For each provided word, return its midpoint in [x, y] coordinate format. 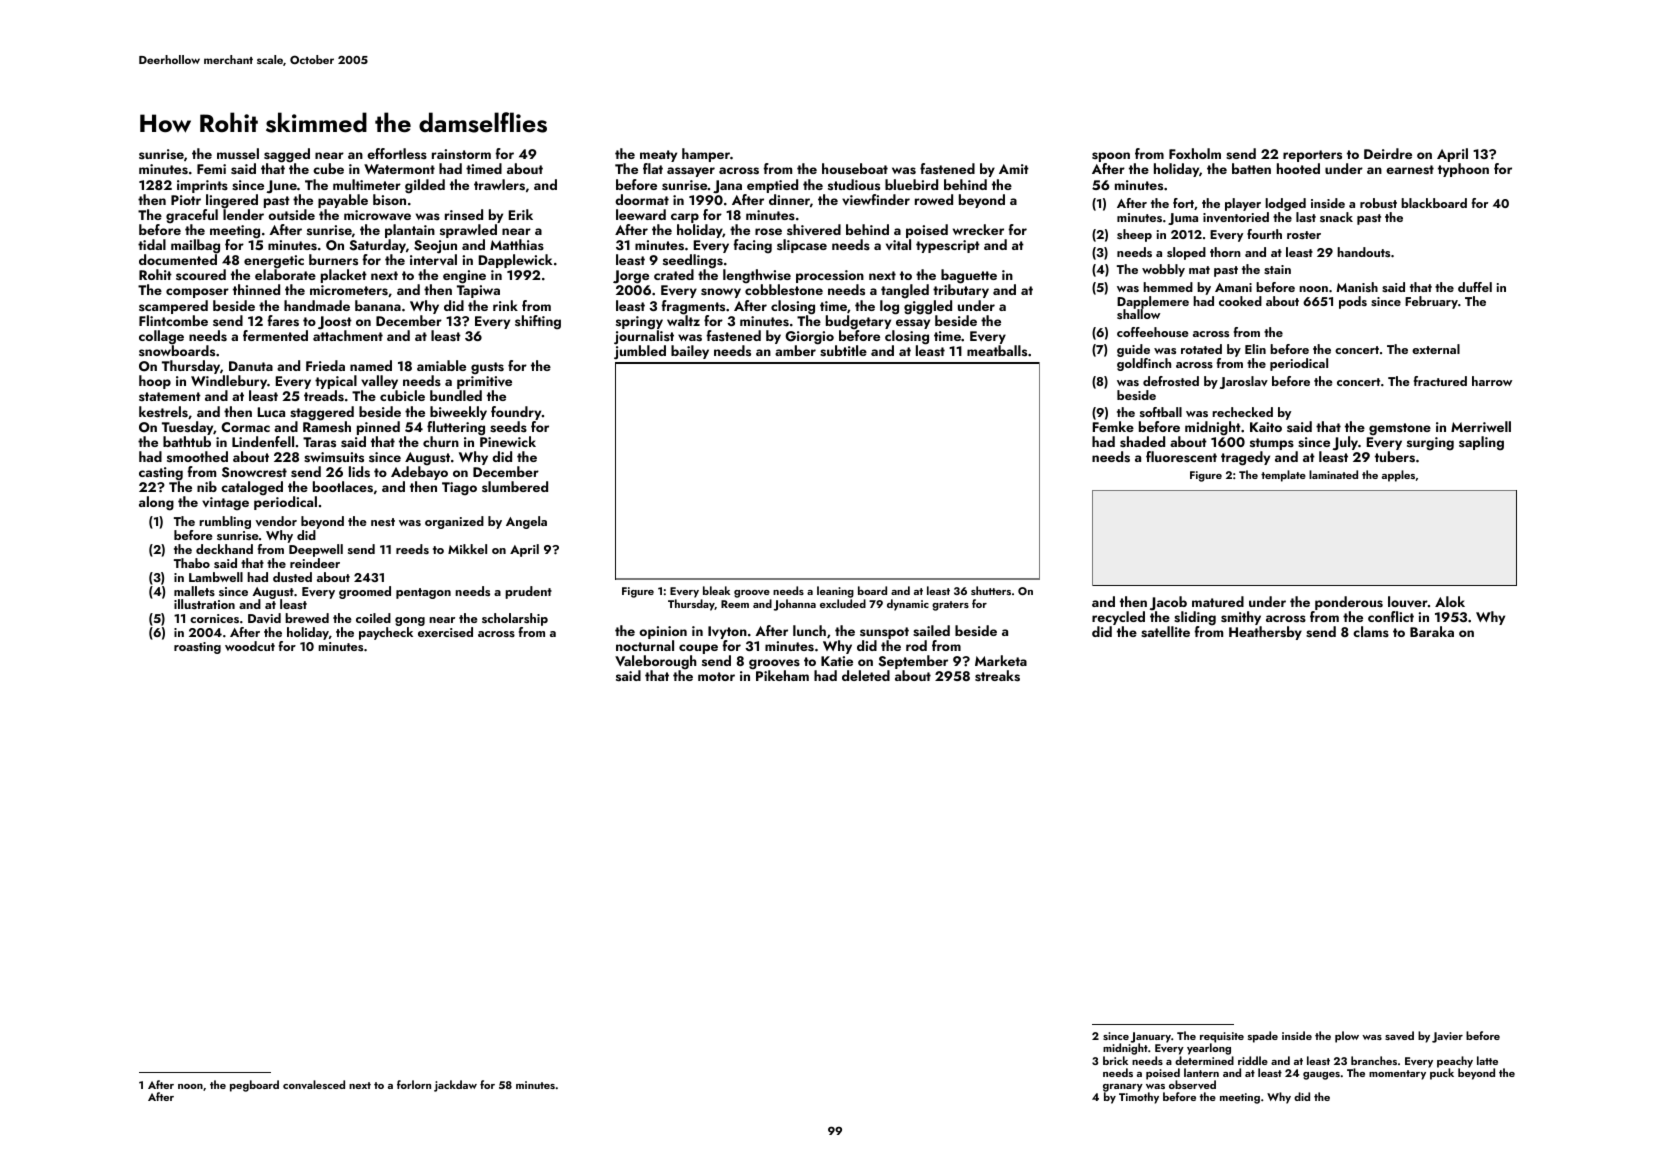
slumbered [515, 486]
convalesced [314, 1084]
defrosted [1171, 381]
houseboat [855, 168]
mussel [238, 153]
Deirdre [1388, 153]
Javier [1447, 1037]
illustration [204, 604]
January [1151, 1038]
